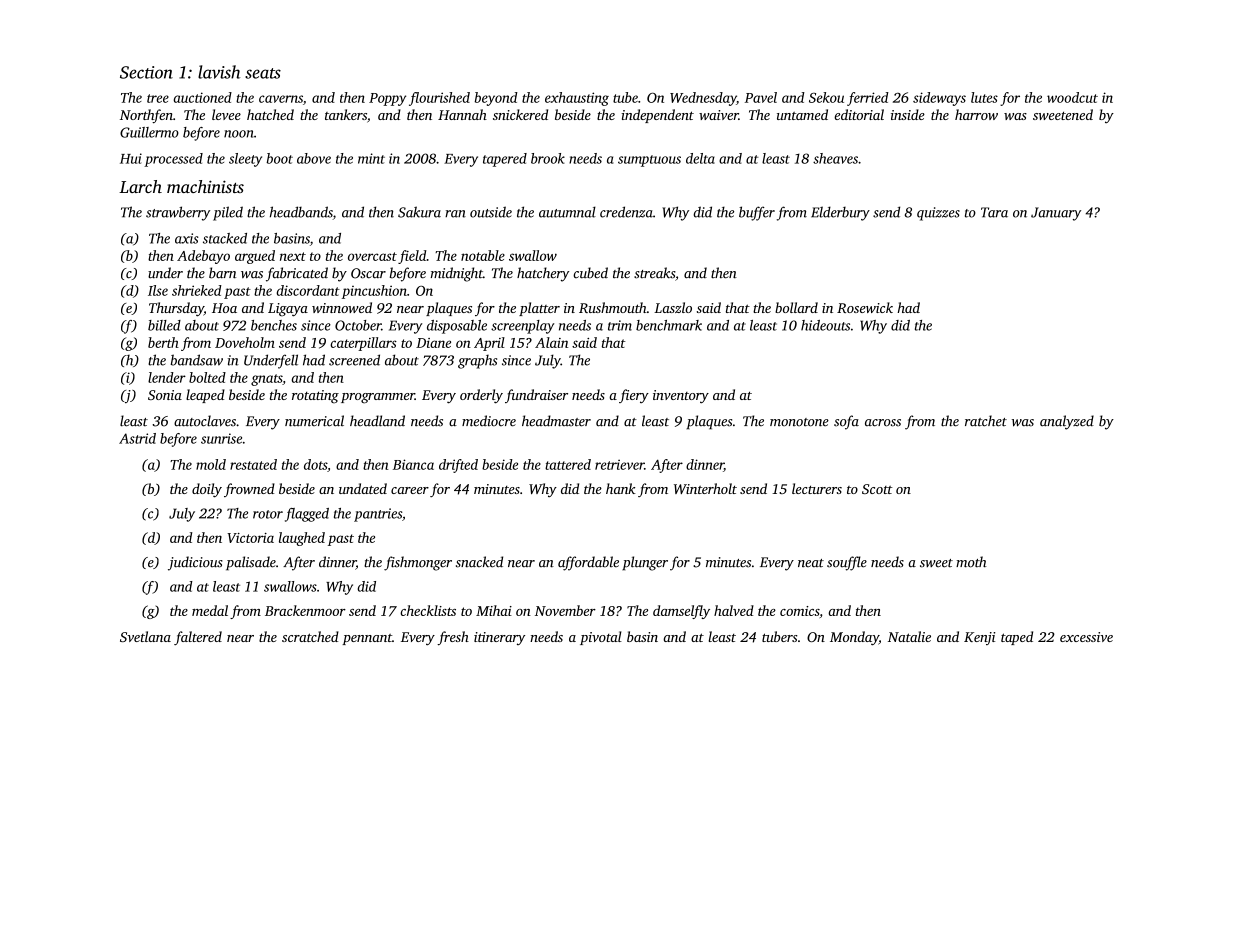  Describe the element at coordinates (994, 212) in the screenshot. I see `Tara` at that location.
